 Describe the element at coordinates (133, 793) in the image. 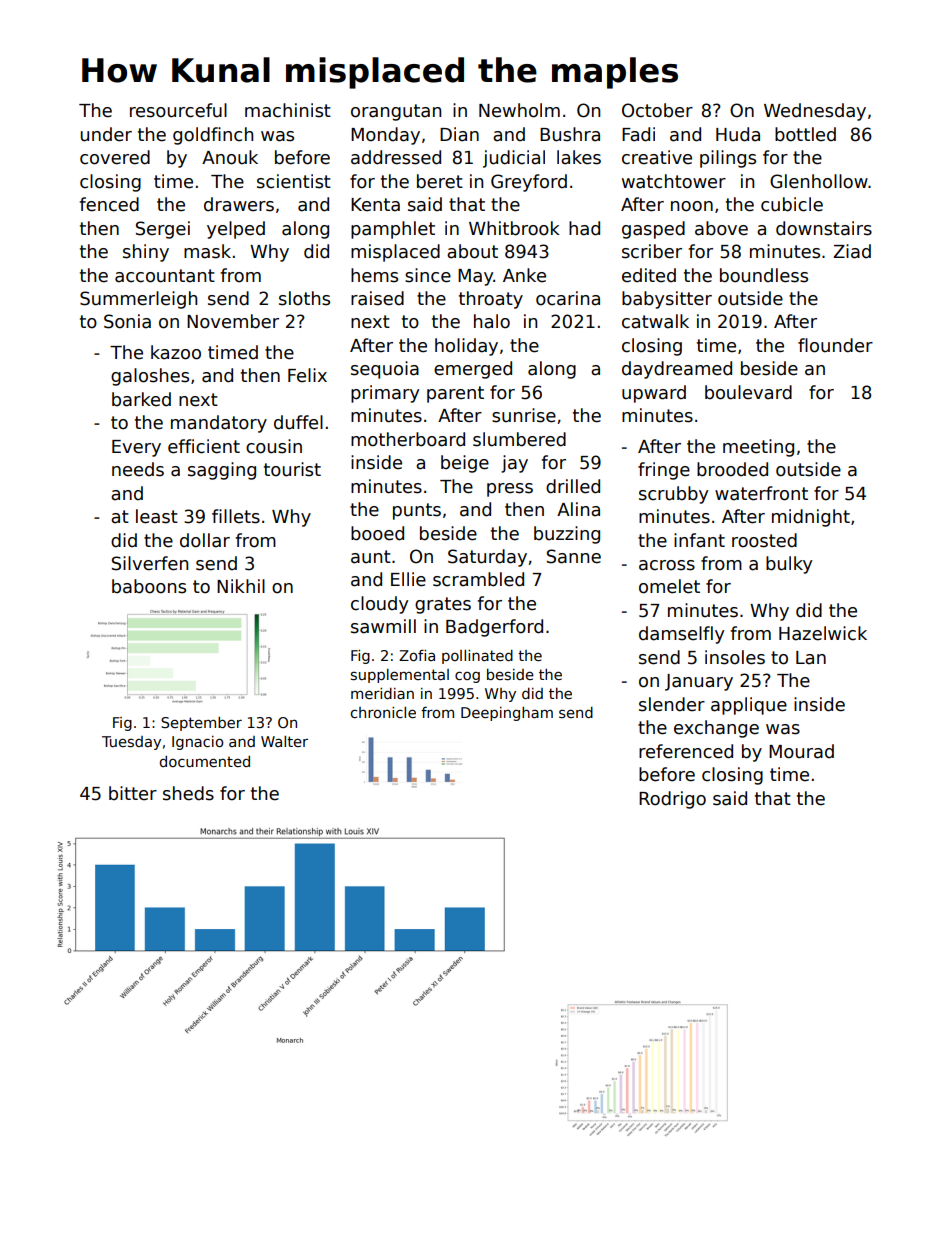

I see `bitter` at that location.
